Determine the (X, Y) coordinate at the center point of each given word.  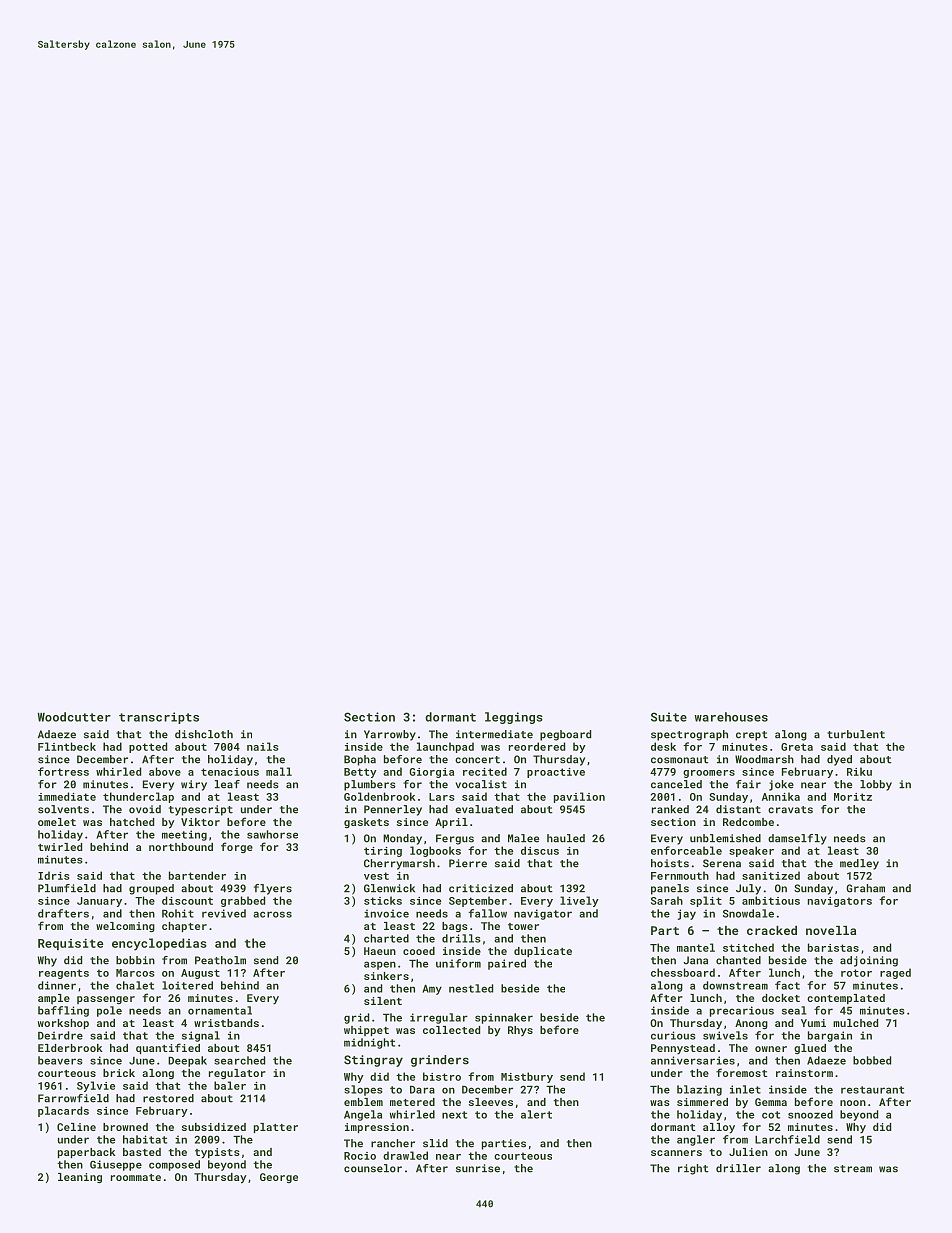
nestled (471, 988)
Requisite (71, 944)
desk (663, 746)
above (165, 771)
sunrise (478, 1168)
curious (673, 1035)
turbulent (856, 734)
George (279, 1178)
